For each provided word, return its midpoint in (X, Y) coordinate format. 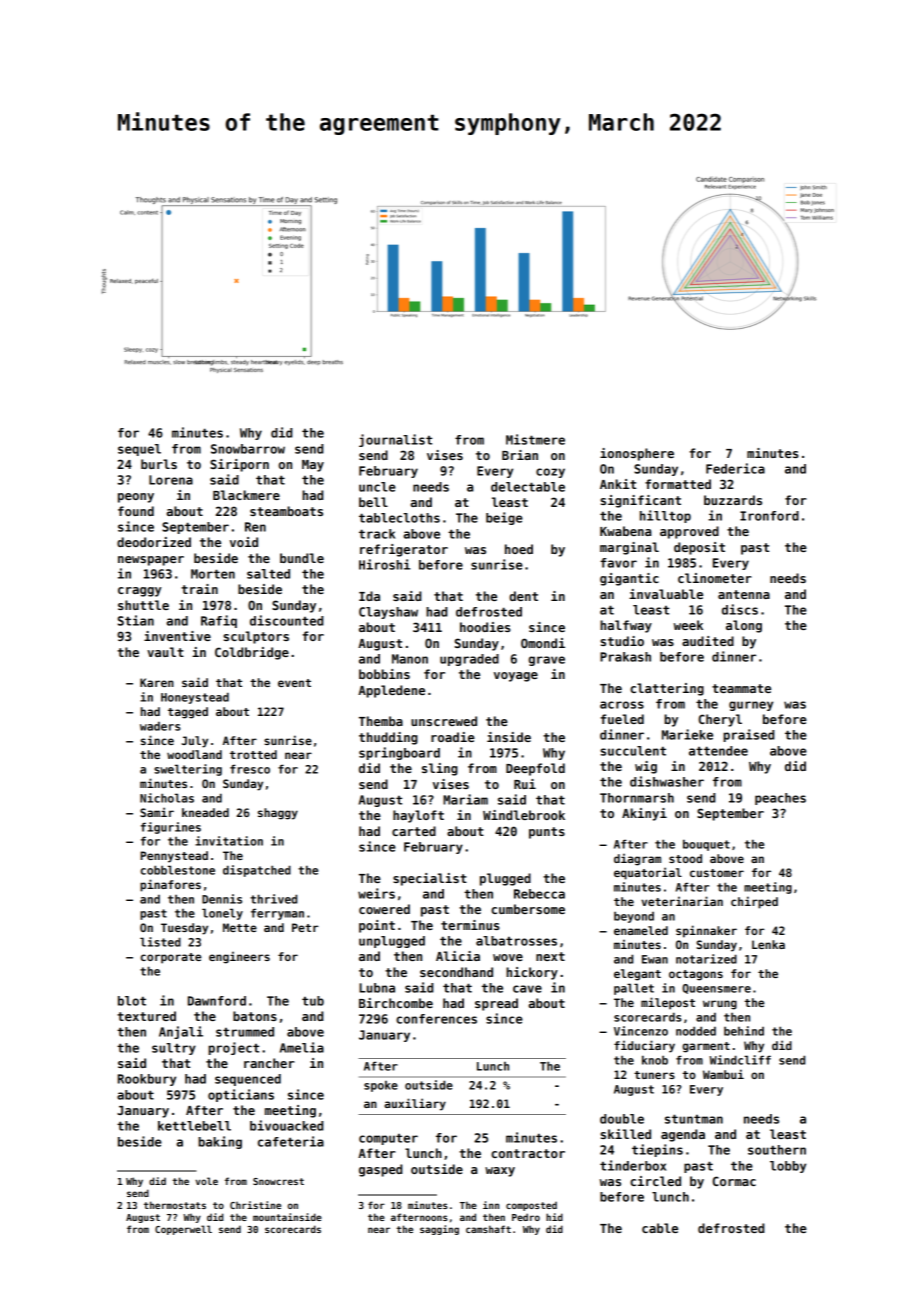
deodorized (154, 542)
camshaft (488, 1229)
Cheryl (720, 720)
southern (777, 1150)
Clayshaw (388, 613)
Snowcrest (278, 1181)
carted (414, 831)
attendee (718, 751)
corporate (171, 958)
